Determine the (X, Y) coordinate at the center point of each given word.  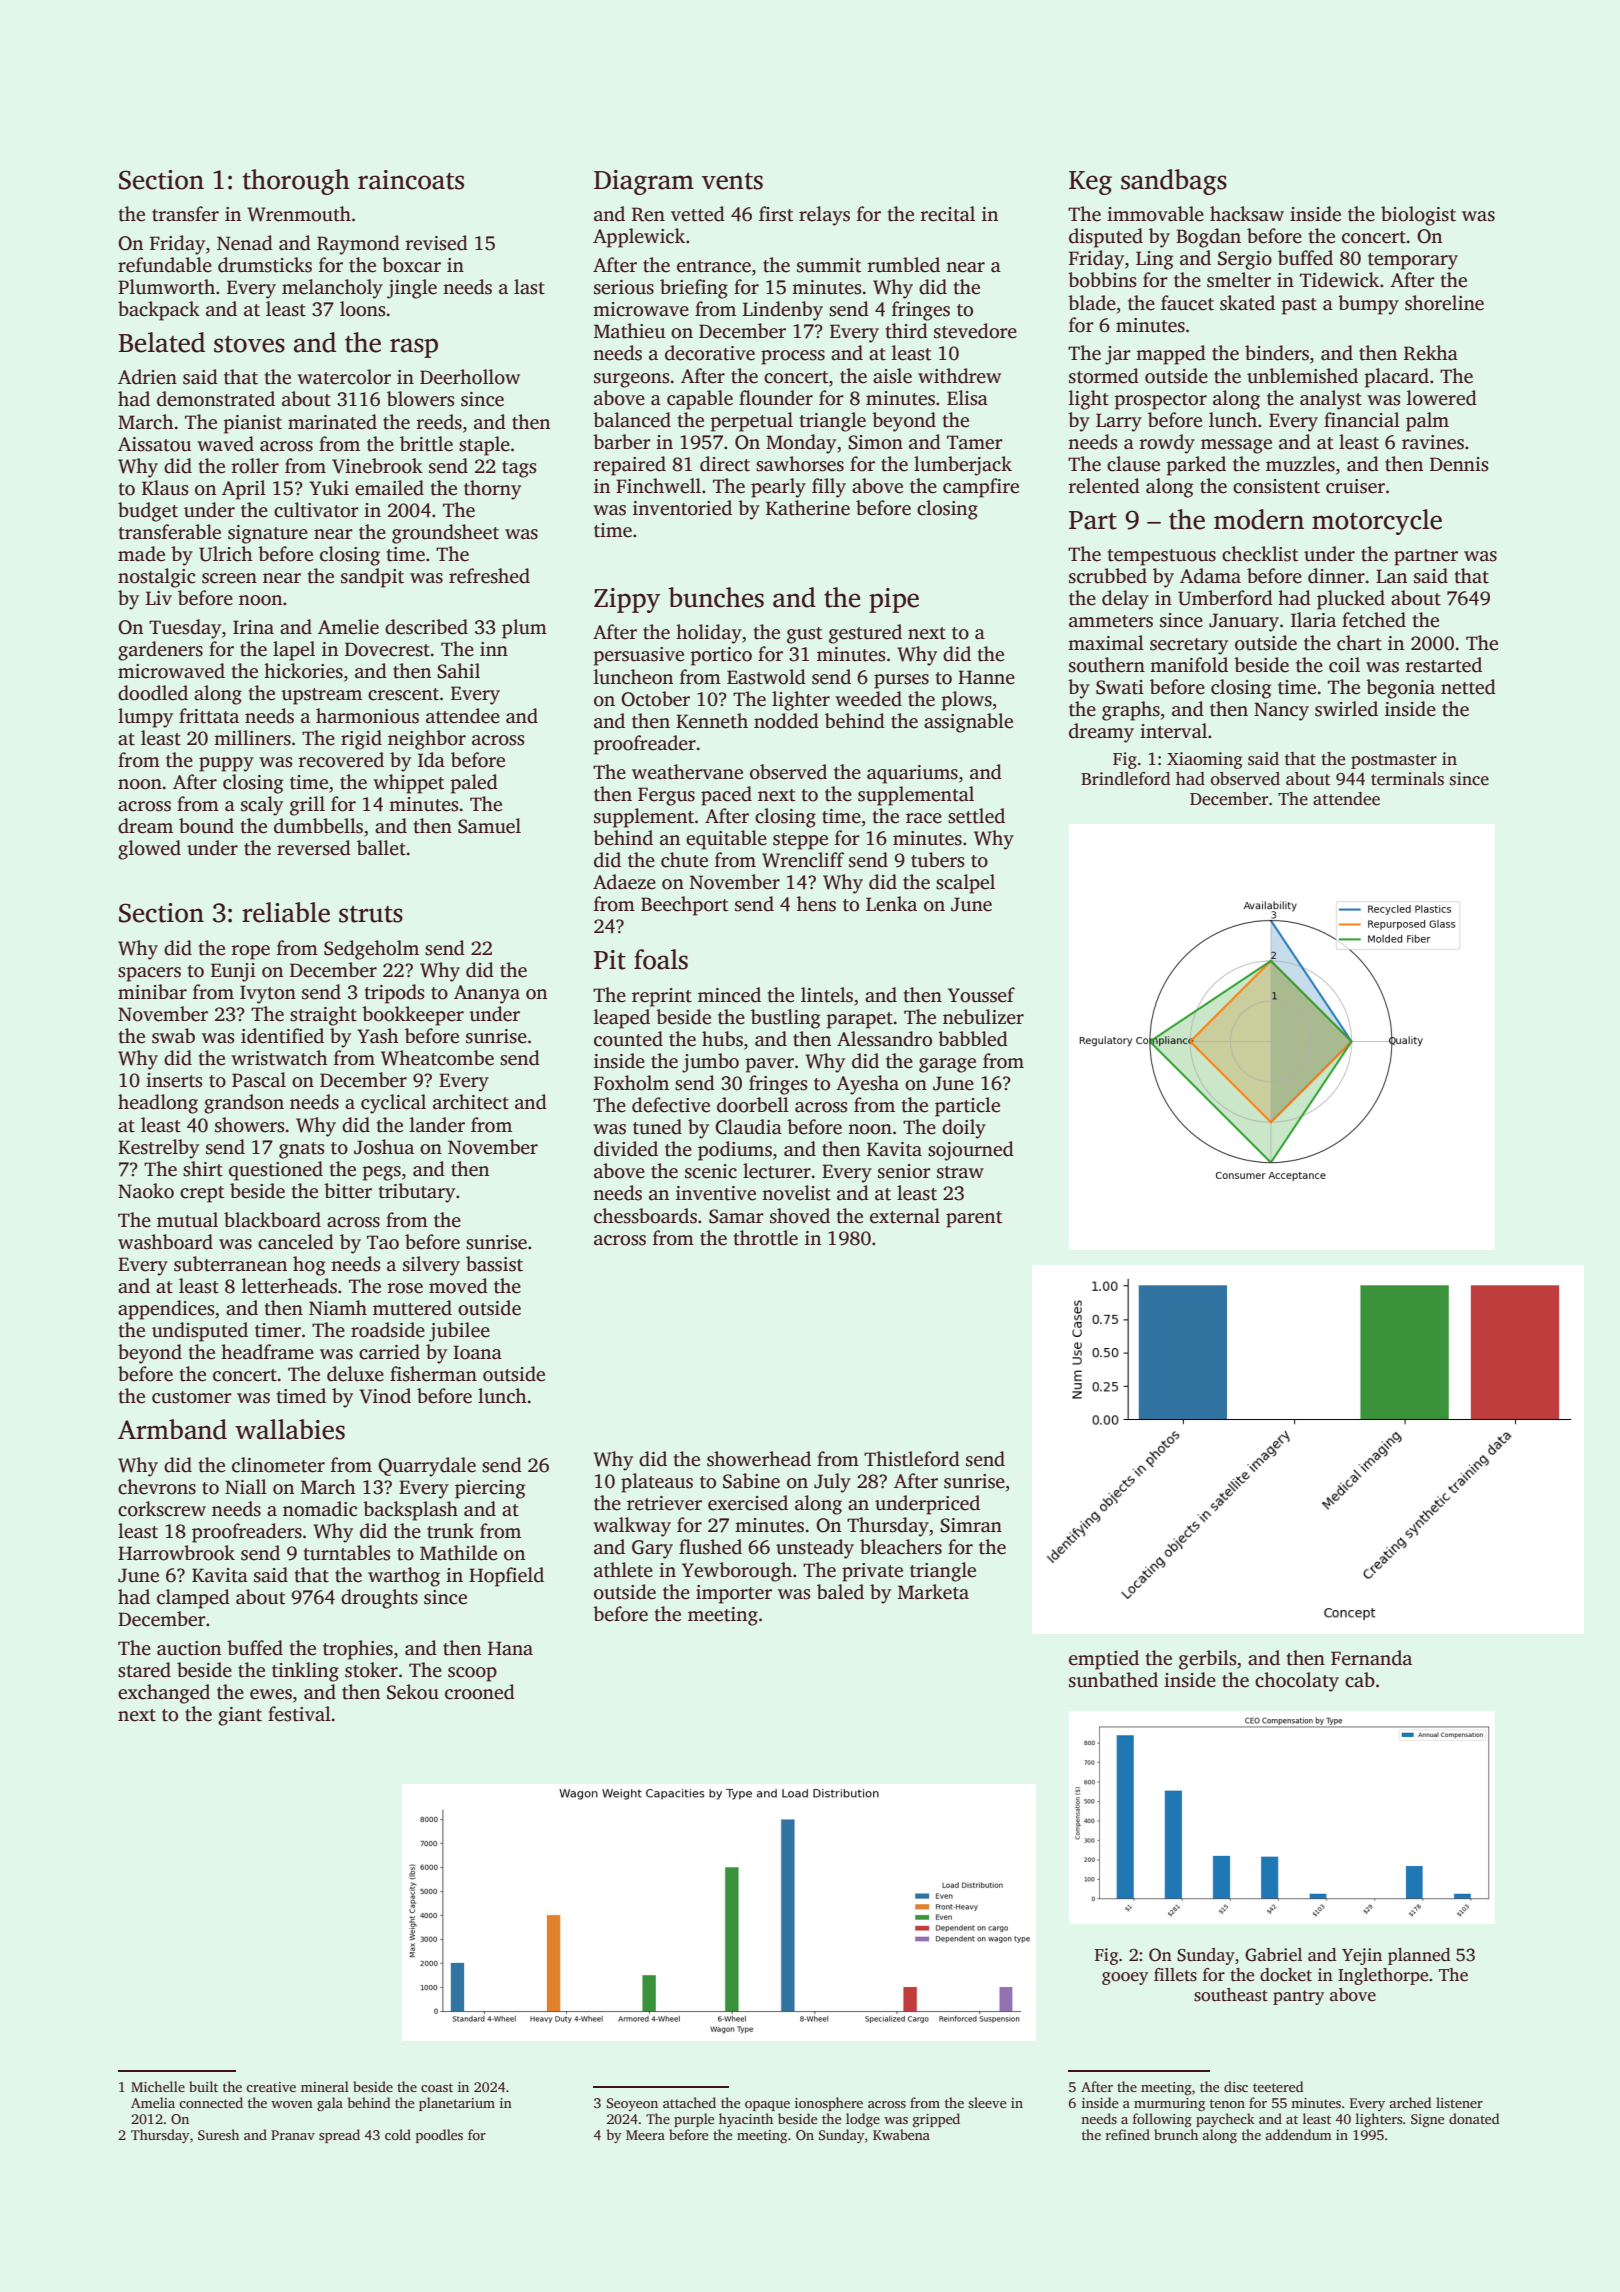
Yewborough (737, 1572)
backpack (159, 311)
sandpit (372, 578)
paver (770, 1065)
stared (144, 1670)
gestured (865, 634)
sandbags (1174, 182)
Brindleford (1126, 779)
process (793, 357)
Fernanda (1371, 1658)
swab (173, 1036)
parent (974, 1219)
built (203, 2086)
